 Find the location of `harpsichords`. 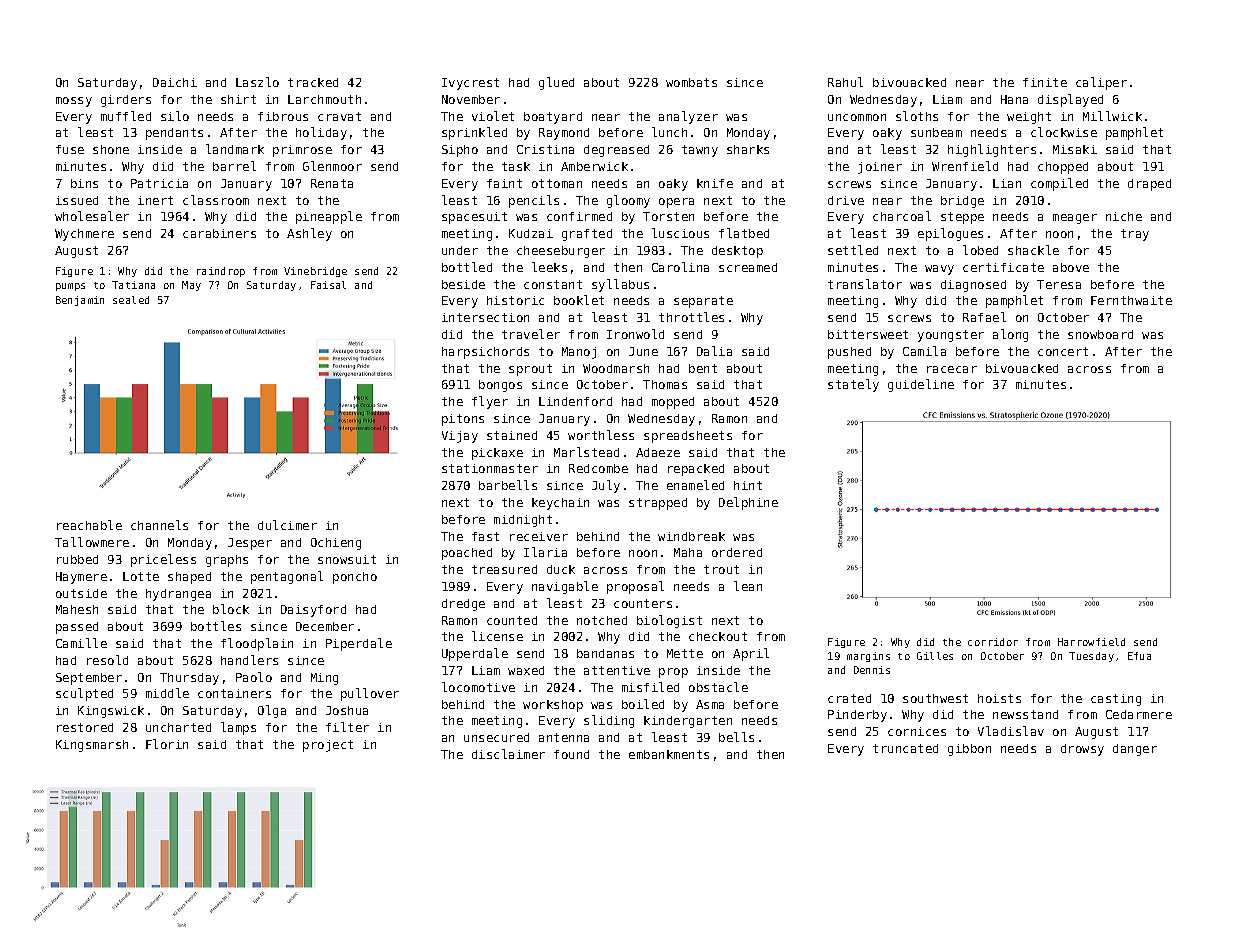

harpsichords is located at coordinates (485, 353).
